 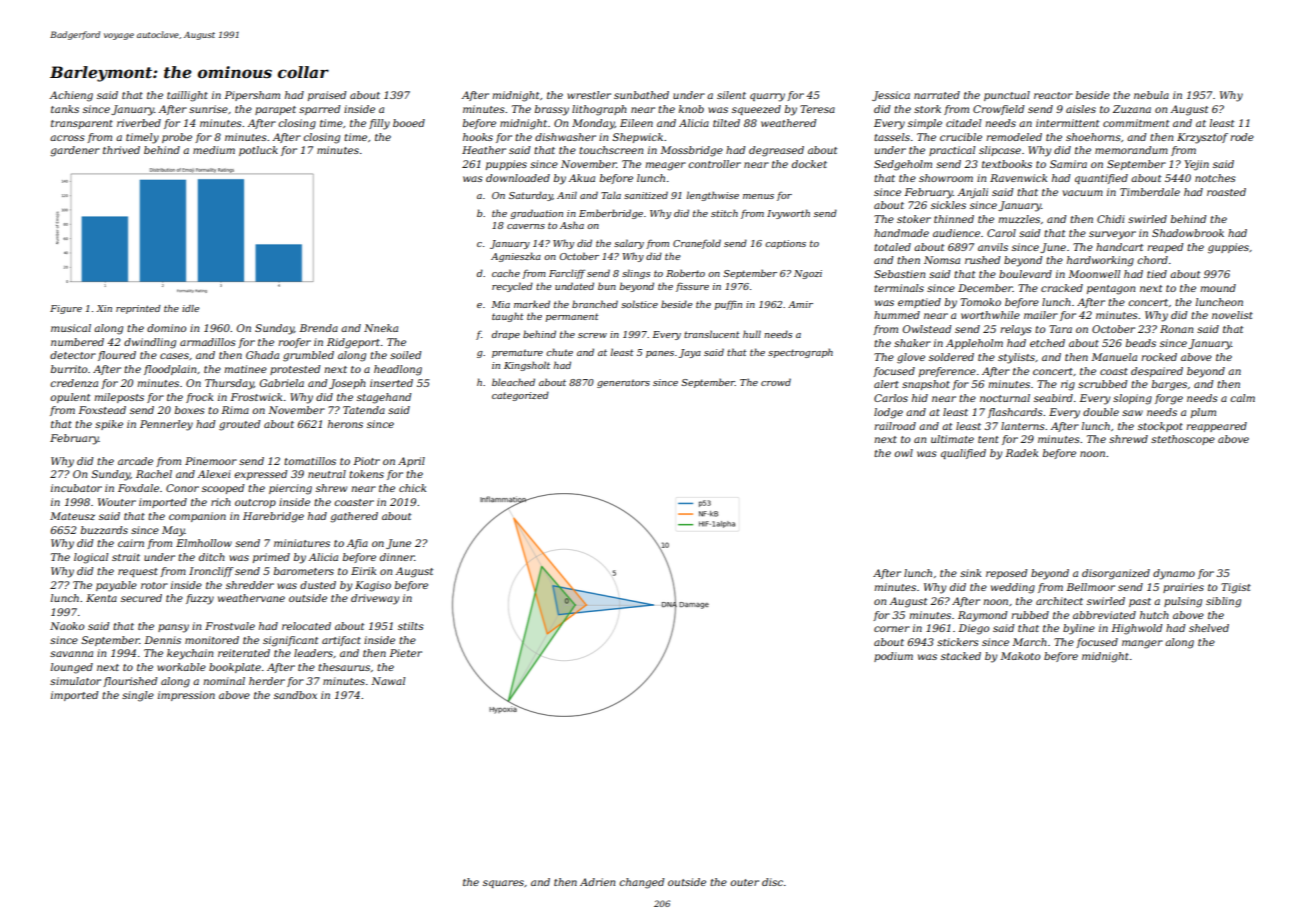 What do you see at coordinates (397, 557) in the screenshot?
I see `dinner` at bounding box center [397, 557].
